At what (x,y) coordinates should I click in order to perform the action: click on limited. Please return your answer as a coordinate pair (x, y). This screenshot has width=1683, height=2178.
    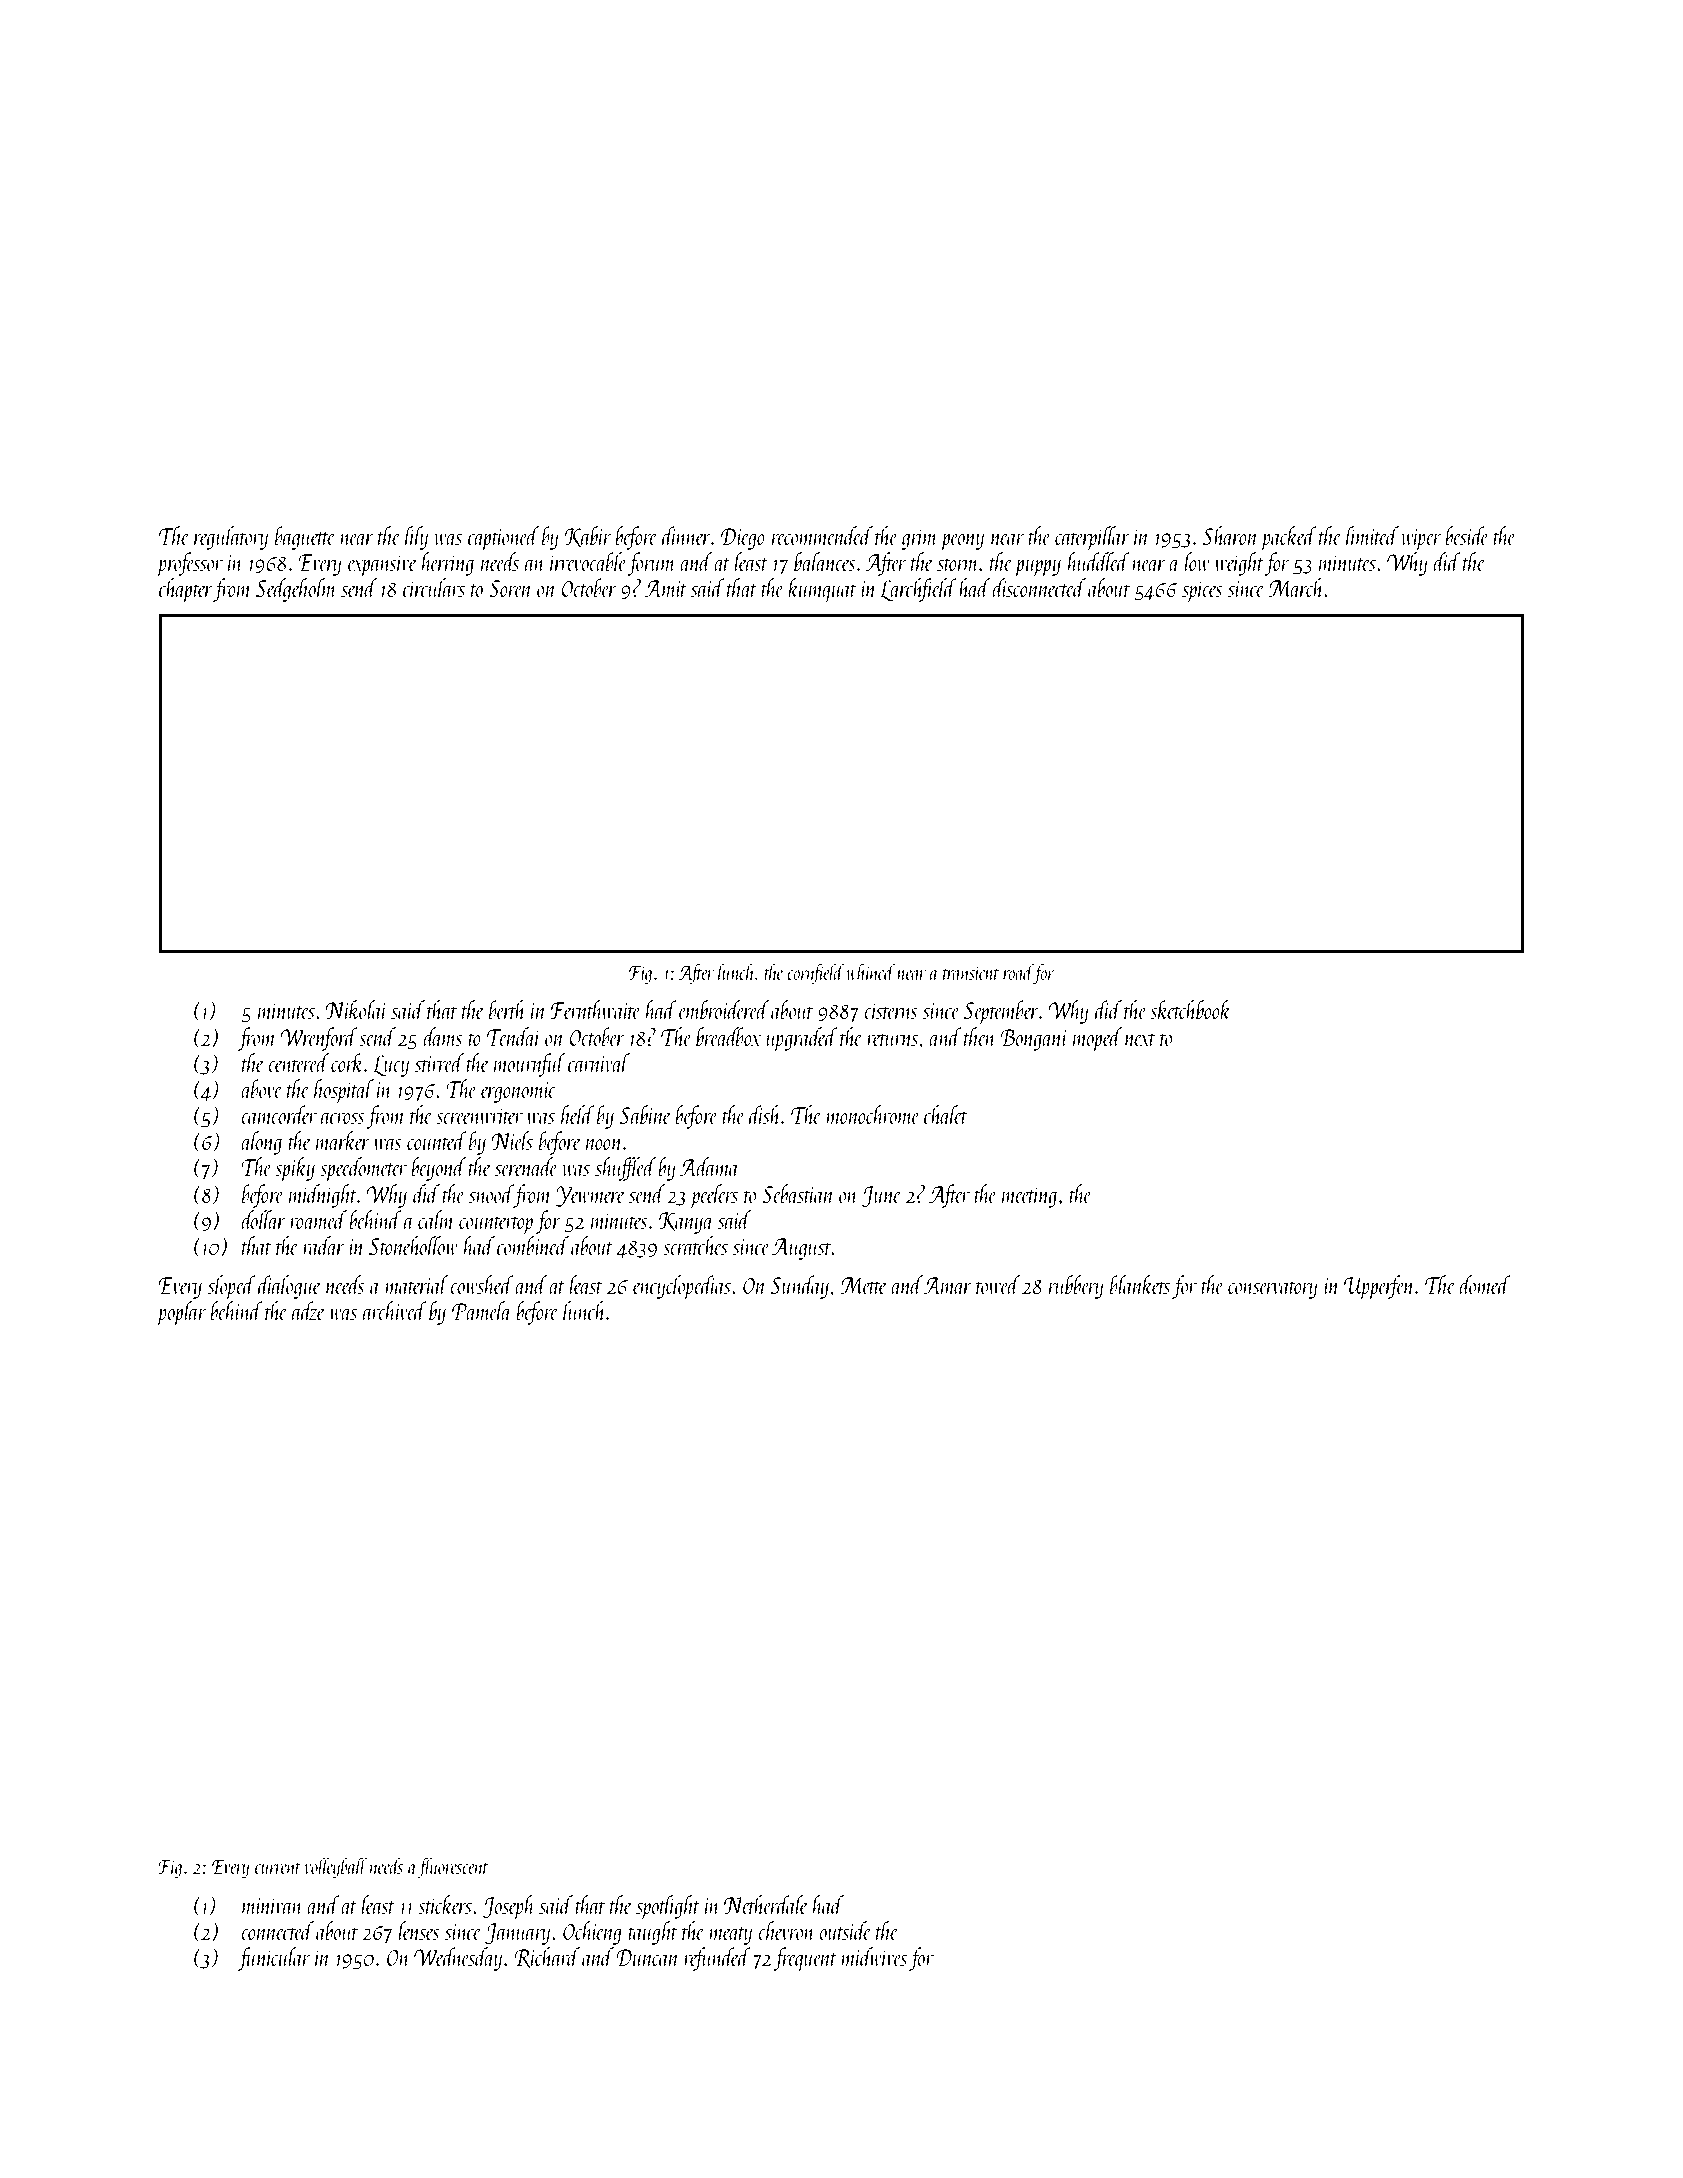
    Looking at the image, I should click on (1372, 535).
